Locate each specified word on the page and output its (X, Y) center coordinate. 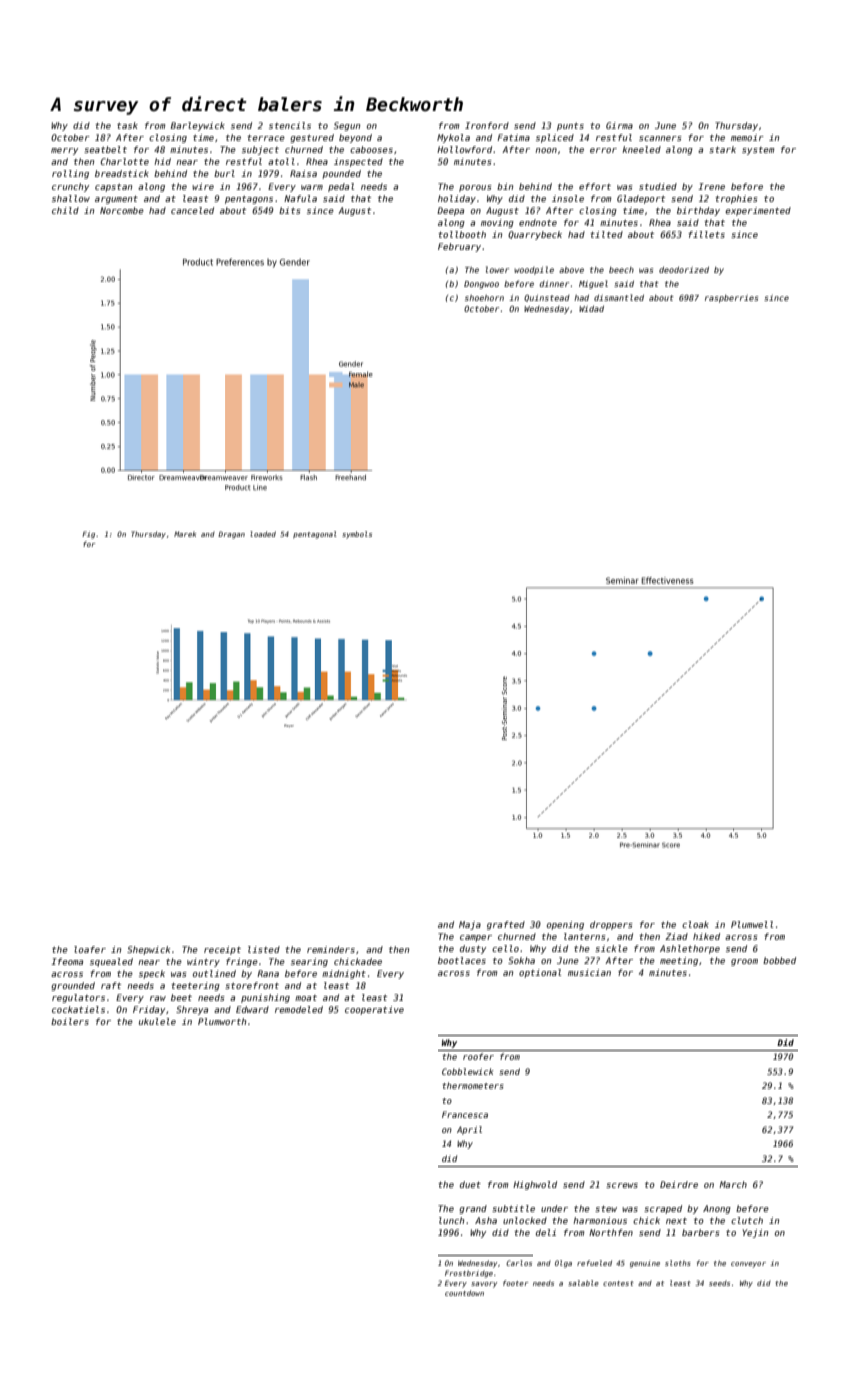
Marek (185, 534)
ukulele (157, 1021)
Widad (591, 309)
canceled (192, 210)
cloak (695, 924)
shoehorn (484, 298)
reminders (331, 949)
